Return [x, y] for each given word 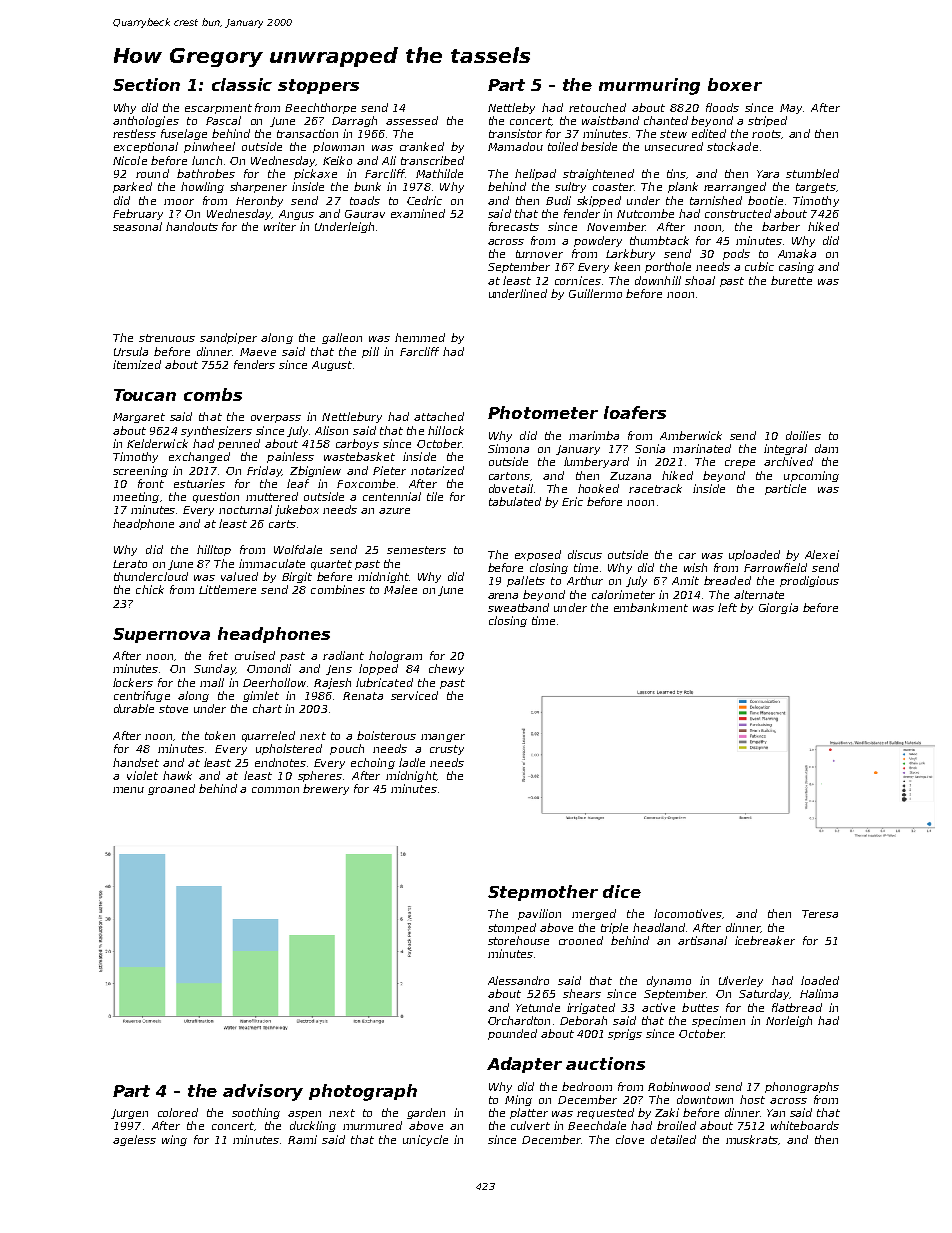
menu [128, 790]
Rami [302, 1139]
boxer [735, 84]
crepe [740, 464]
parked [132, 187]
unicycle [425, 1140]
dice [622, 891]
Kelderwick [157, 443]
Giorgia [778, 608]
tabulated [515, 501]
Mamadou [515, 146]
